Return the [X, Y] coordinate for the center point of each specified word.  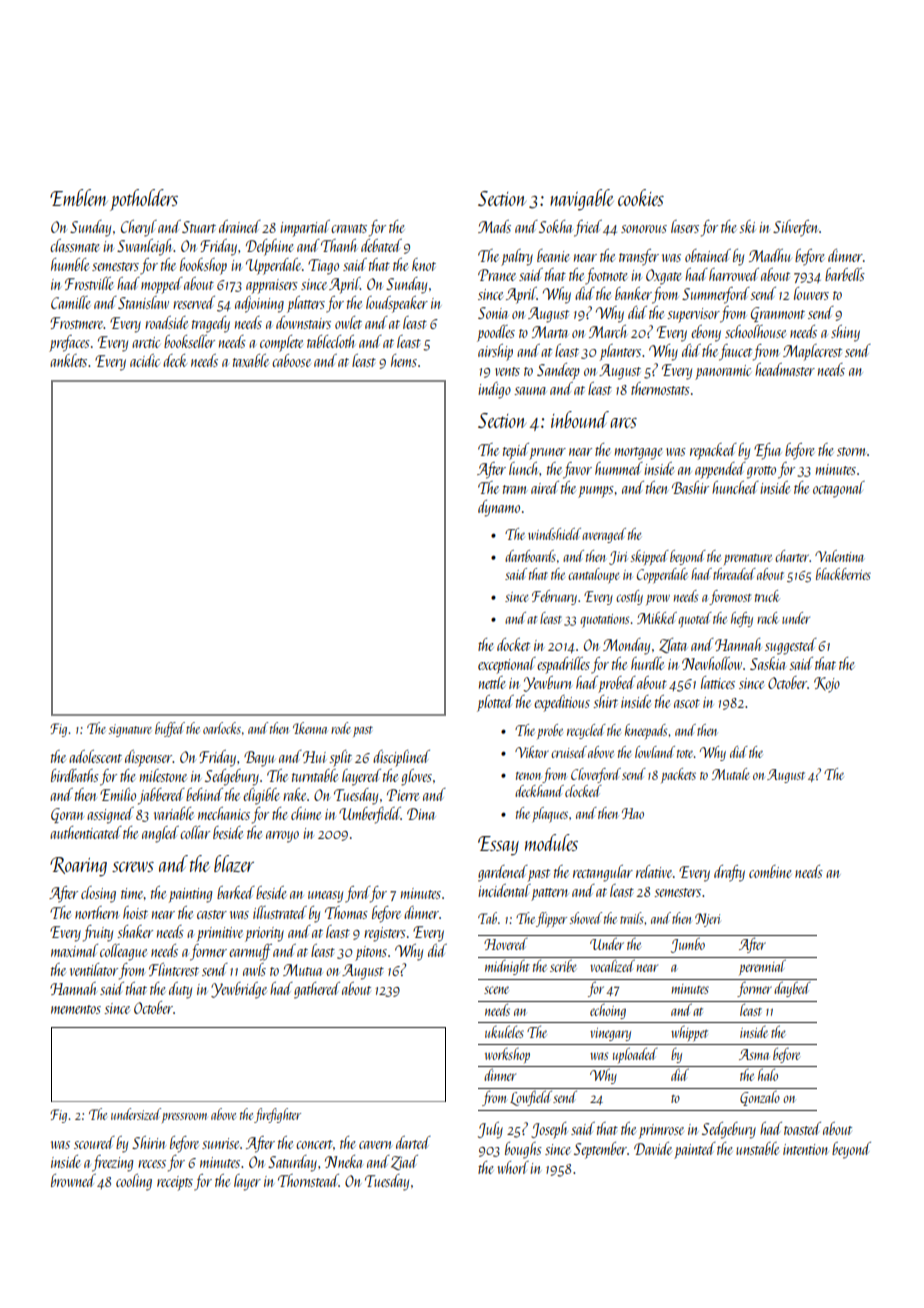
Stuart [199, 227]
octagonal [839, 489]
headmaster [785, 369]
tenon [528, 776]
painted [695, 1150]
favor [577, 470]
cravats [349, 228]
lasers [685, 226]
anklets [68, 360]
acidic [145, 360]
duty [180, 990]
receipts [175, 1183]
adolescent [95, 756]
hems [404, 360]
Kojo [827, 685]
